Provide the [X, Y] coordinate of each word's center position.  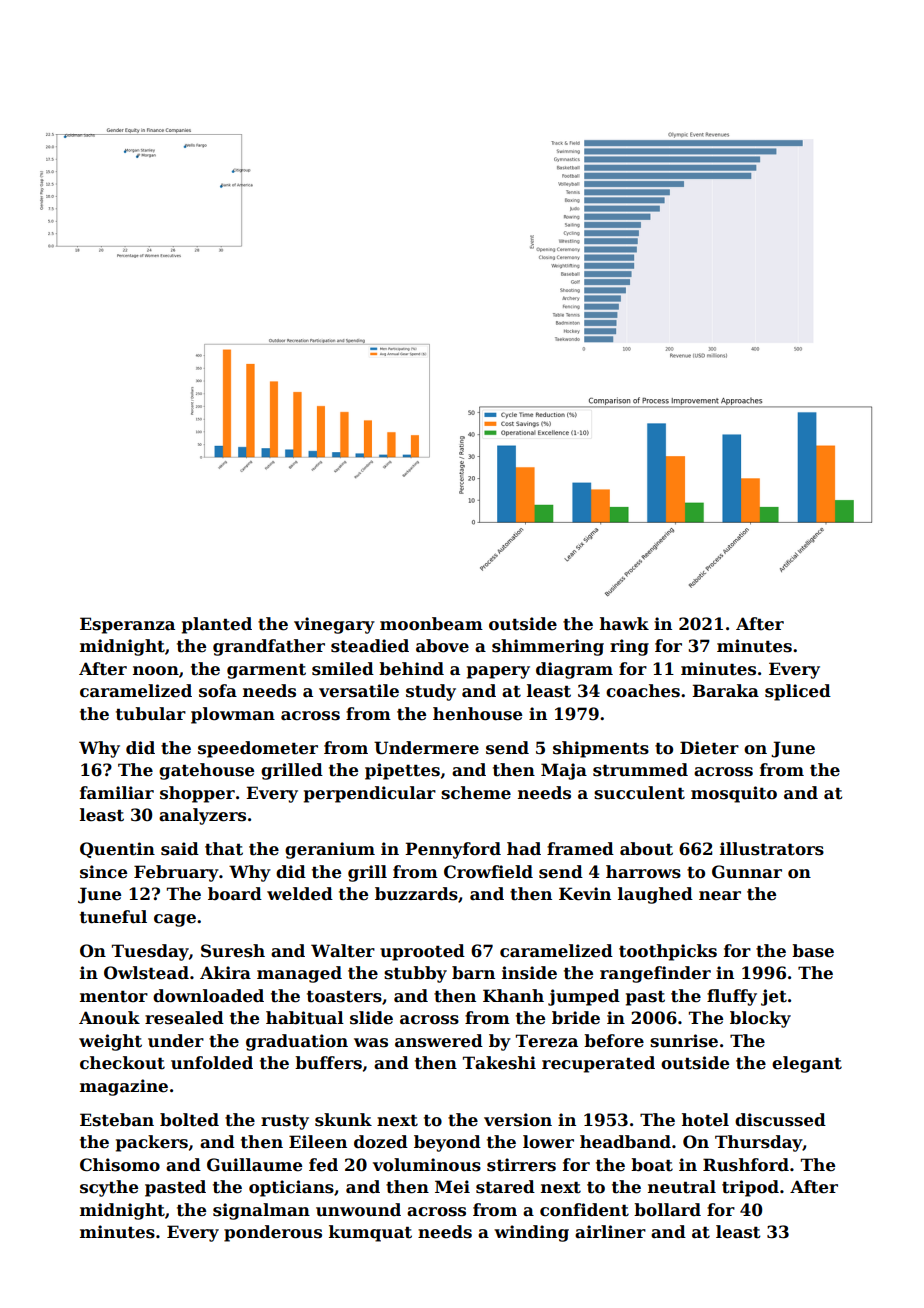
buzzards [416, 894]
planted [217, 625]
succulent [639, 793]
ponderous [273, 1233]
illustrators [772, 849]
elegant [807, 1064]
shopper [197, 794]
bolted [189, 1120]
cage [175, 920]
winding [531, 1233]
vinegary [334, 625]
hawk [624, 624]
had [524, 849]
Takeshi [499, 1063]
